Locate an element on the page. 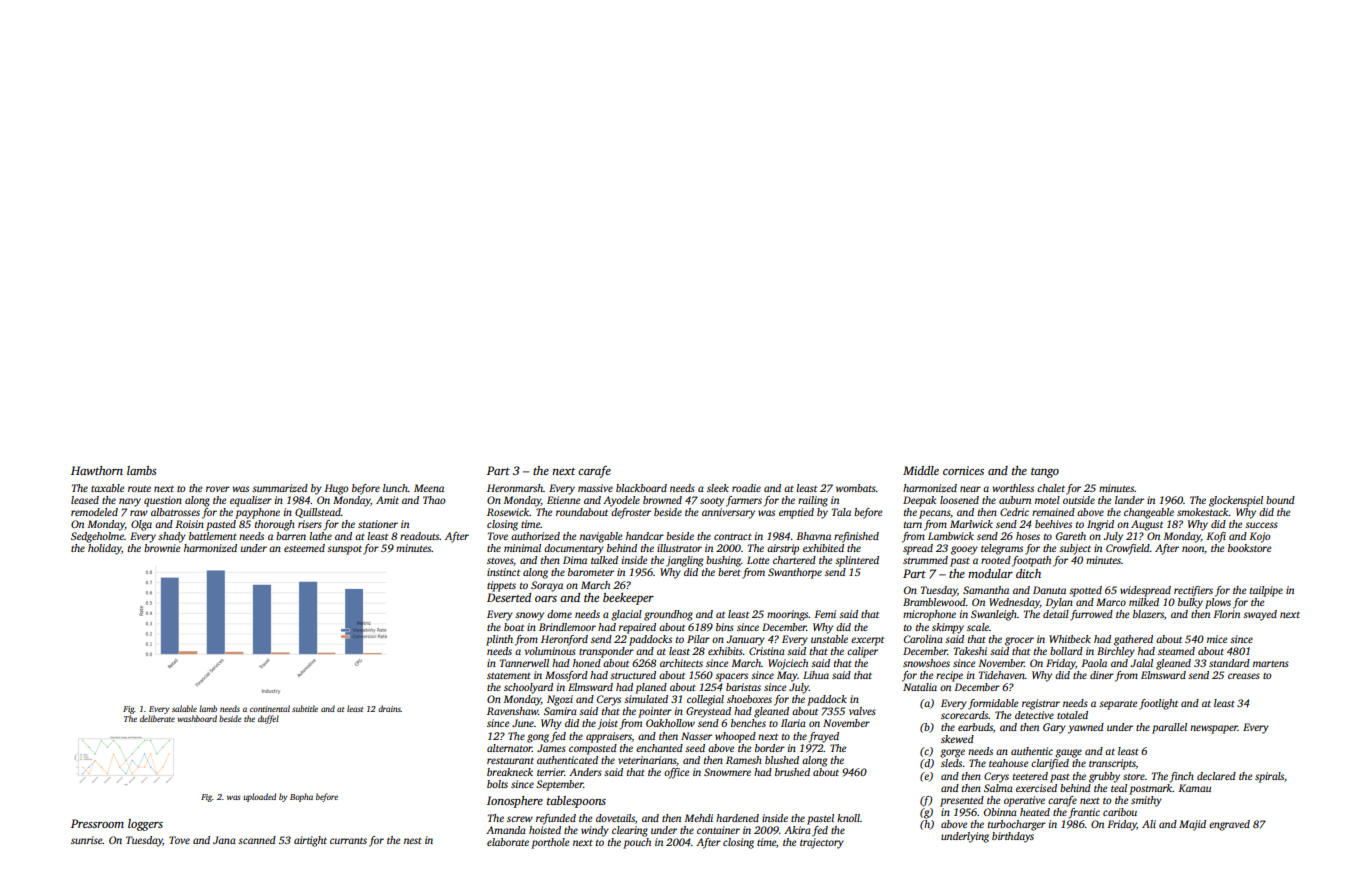  currants is located at coordinates (348, 841).
